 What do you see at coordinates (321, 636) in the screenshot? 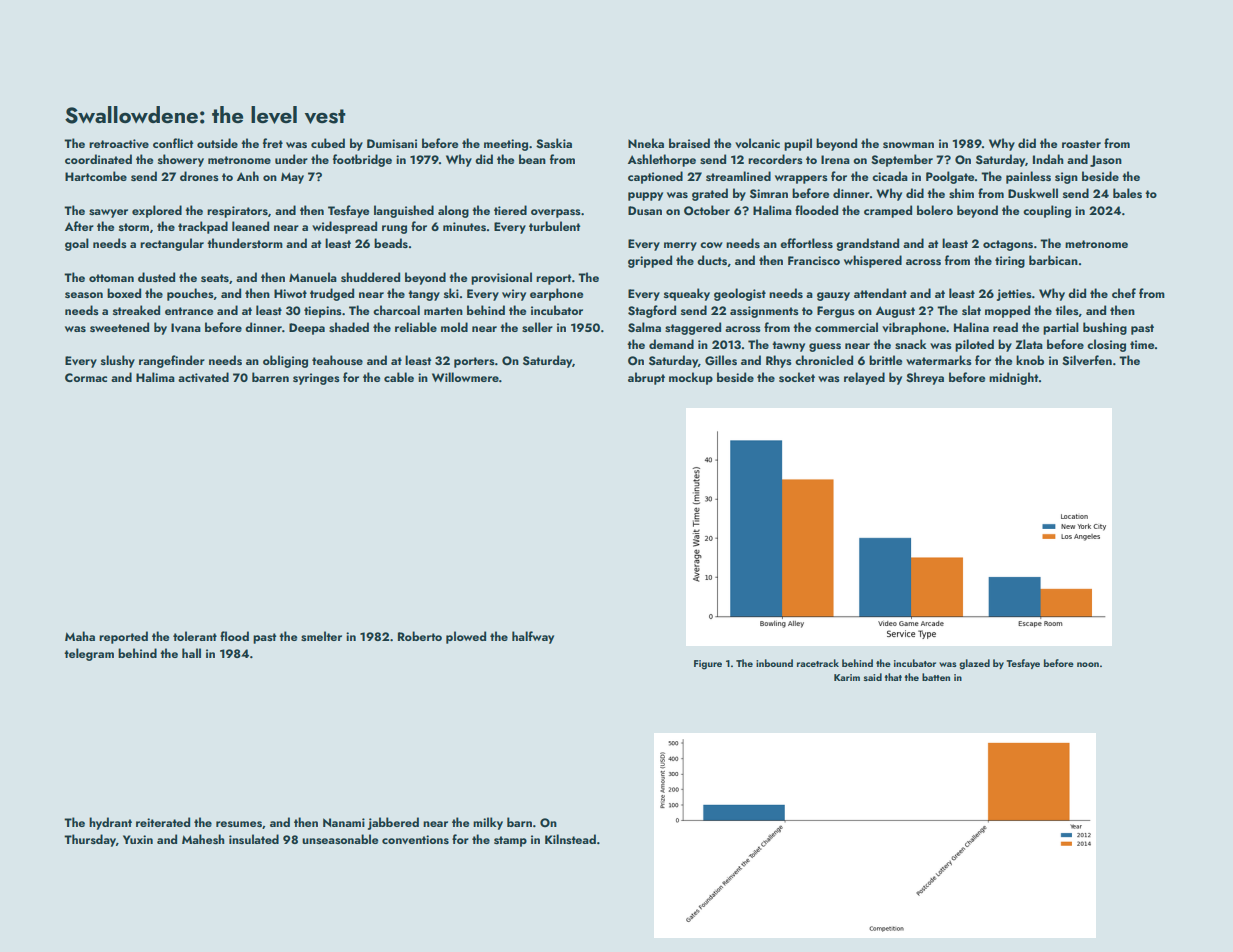
I see `smelter` at bounding box center [321, 636].
